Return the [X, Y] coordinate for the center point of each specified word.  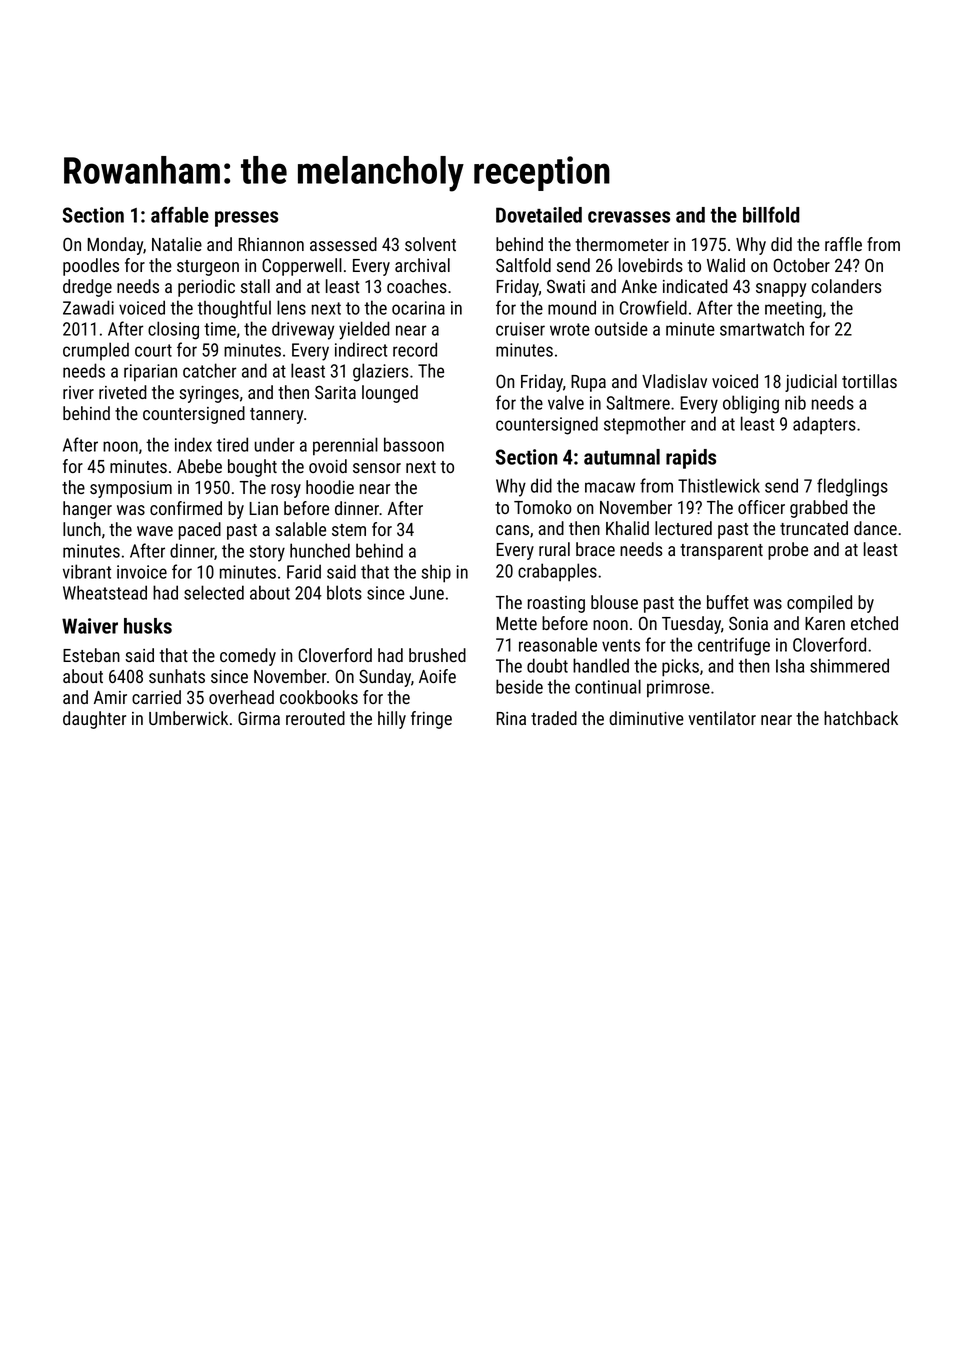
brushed [437, 655]
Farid [304, 571]
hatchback [861, 718]
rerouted [315, 718]
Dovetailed [539, 215]
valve [566, 402]
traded [554, 718]
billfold [771, 214]
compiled [819, 604]
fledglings [852, 487]
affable [180, 214]
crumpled [96, 351]
